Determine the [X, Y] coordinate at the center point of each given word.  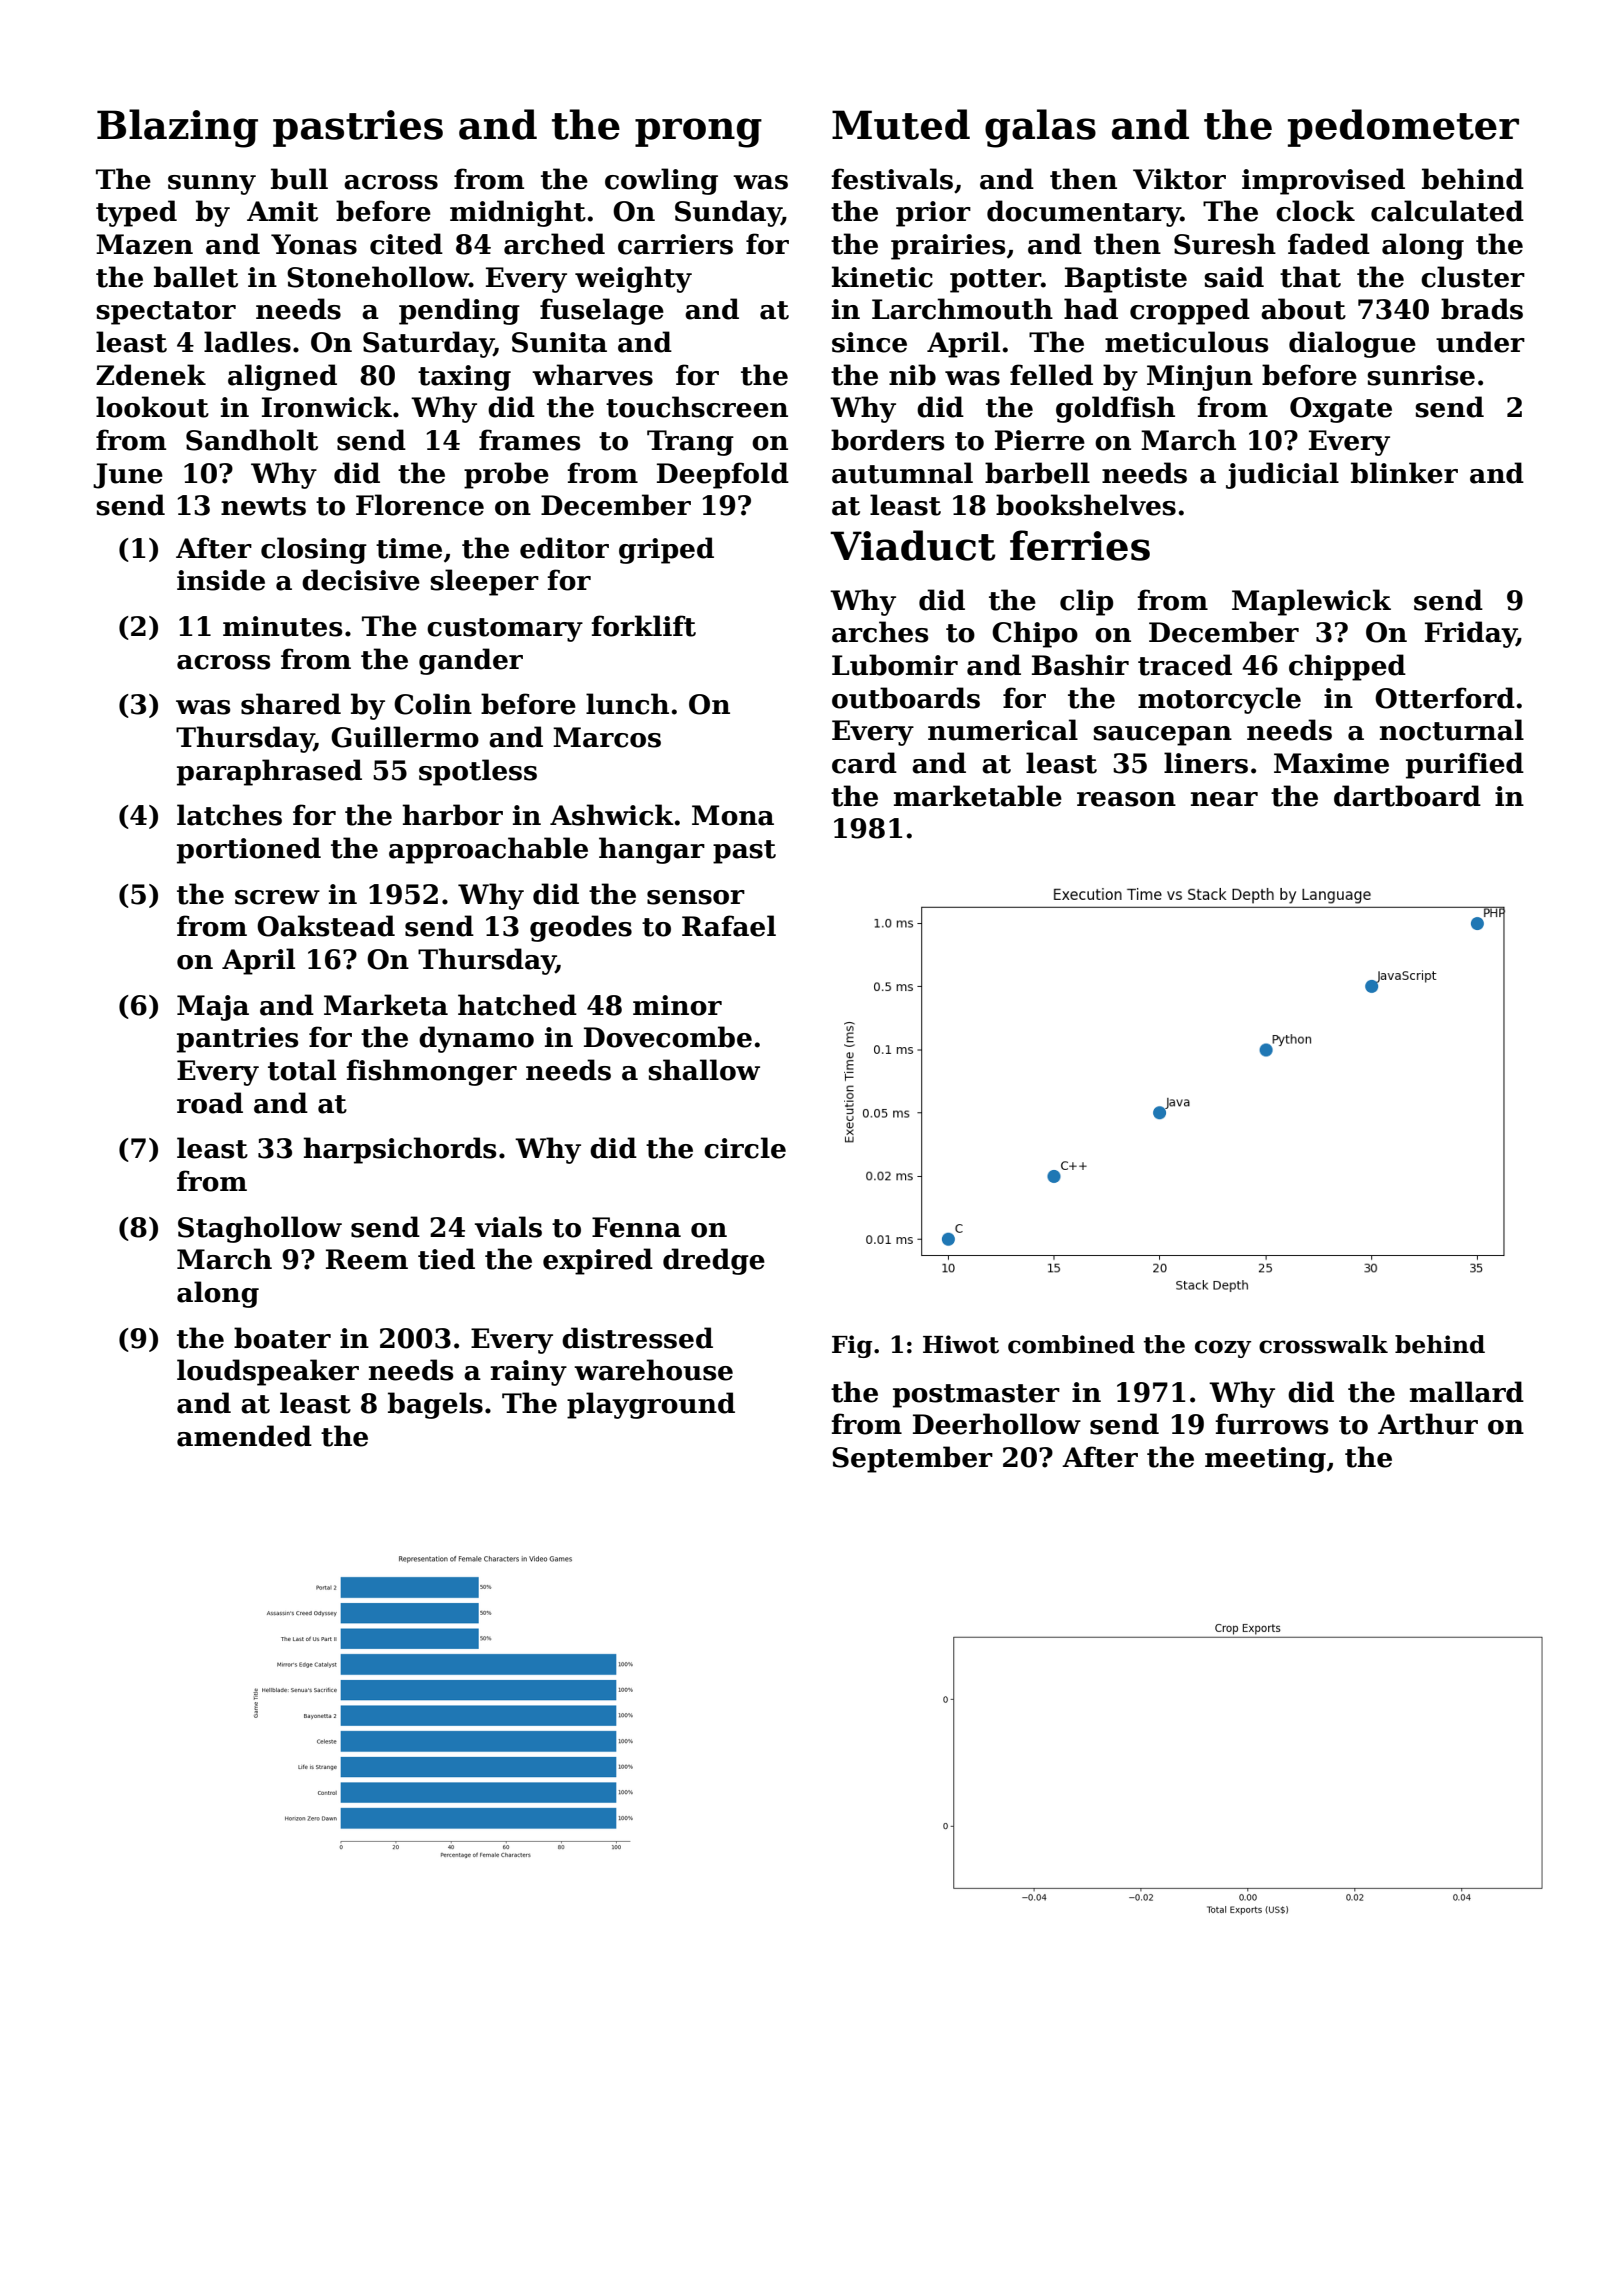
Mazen [144, 244]
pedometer [1403, 128]
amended [244, 1436]
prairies [948, 247]
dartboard [1407, 796]
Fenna [636, 1227]
